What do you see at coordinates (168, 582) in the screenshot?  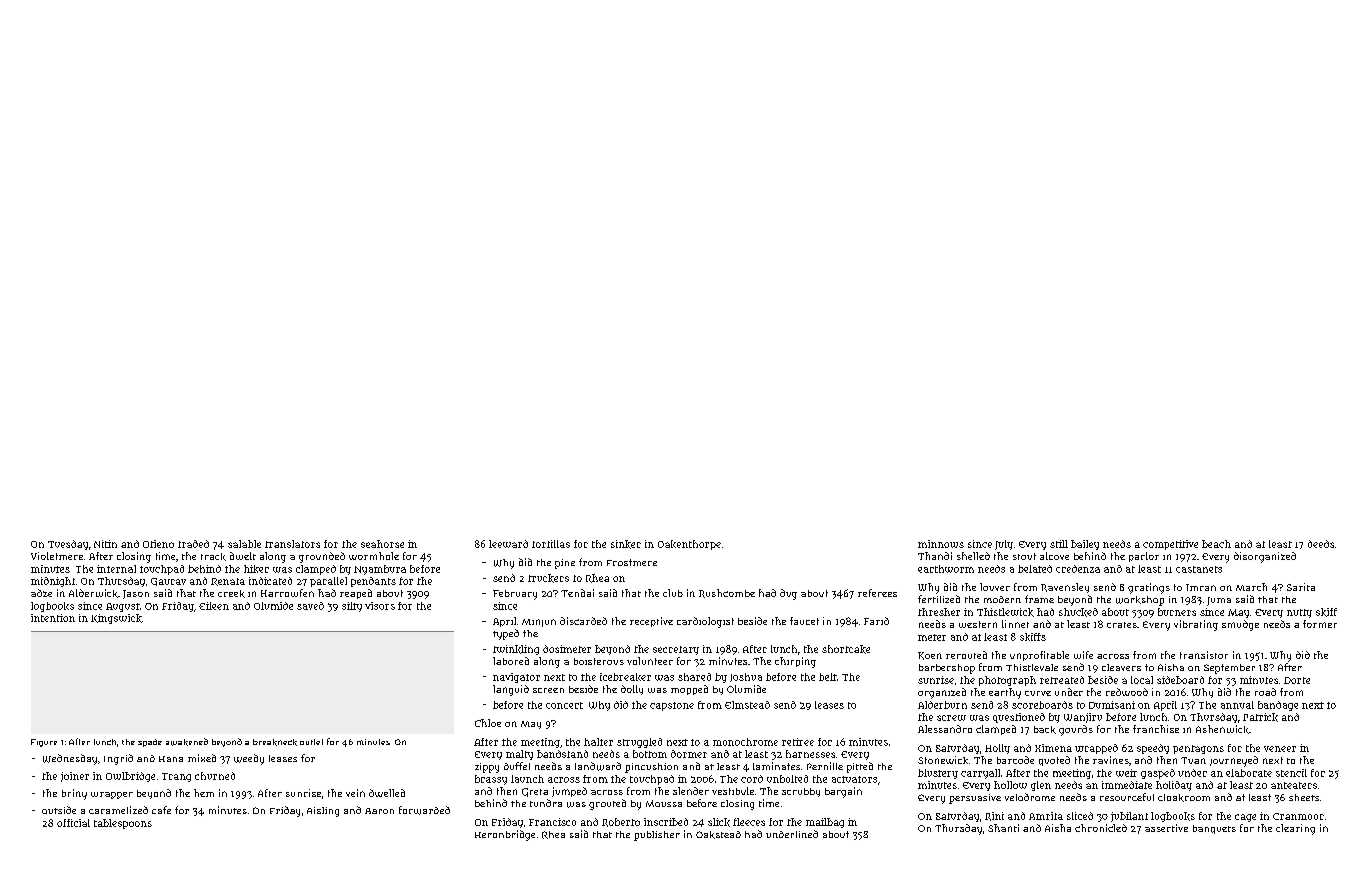 I see `Gaurav` at bounding box center [168, 582].
